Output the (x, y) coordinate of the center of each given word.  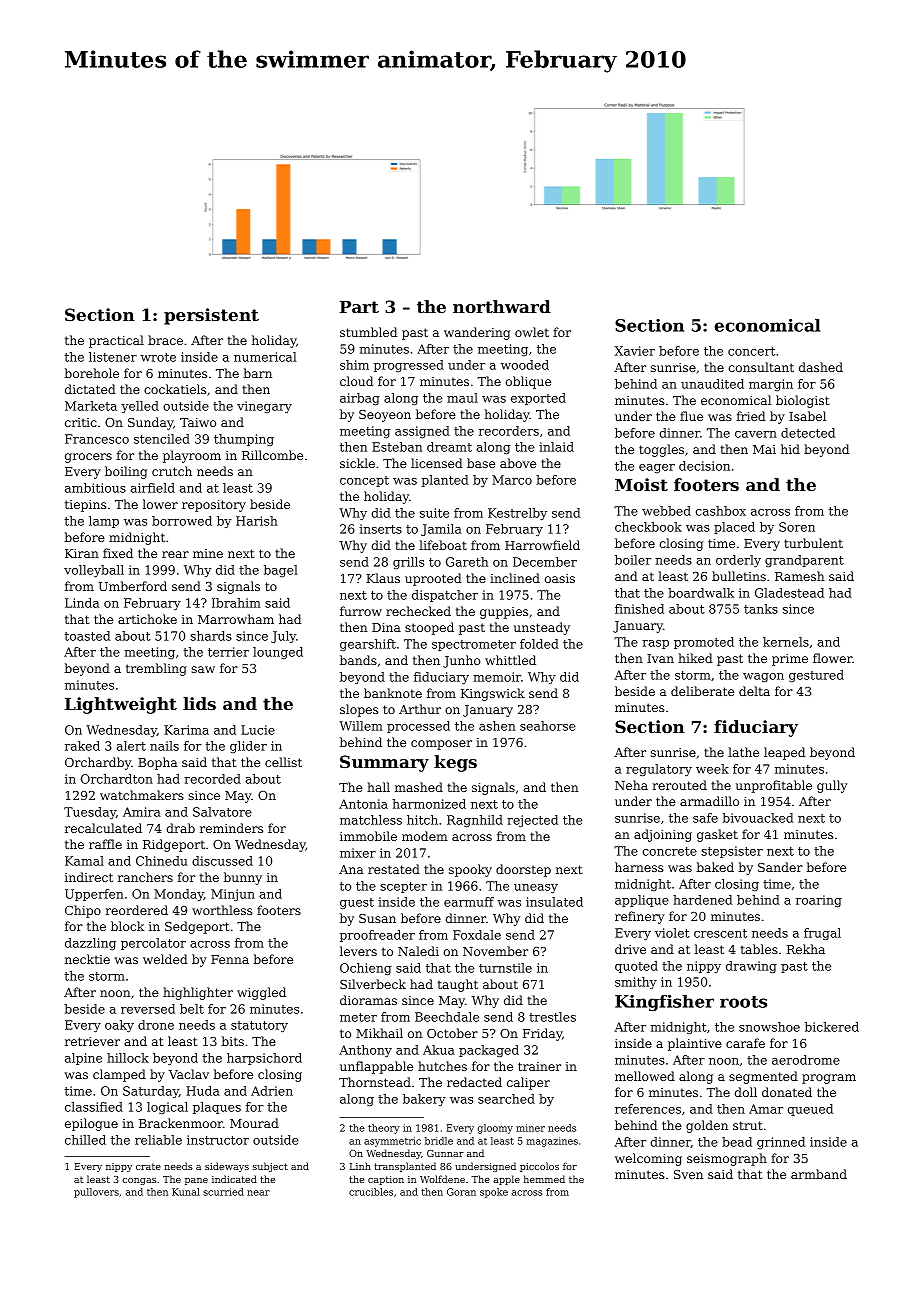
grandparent (804, 561)
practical (116, 341)
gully (832, 786)
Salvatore (222, 812)
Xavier (635, 351)
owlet (532, 332)
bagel (281, 571)
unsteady (542, 628)
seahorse (548, 726)
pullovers (96, 1193)
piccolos (539, 1167)
